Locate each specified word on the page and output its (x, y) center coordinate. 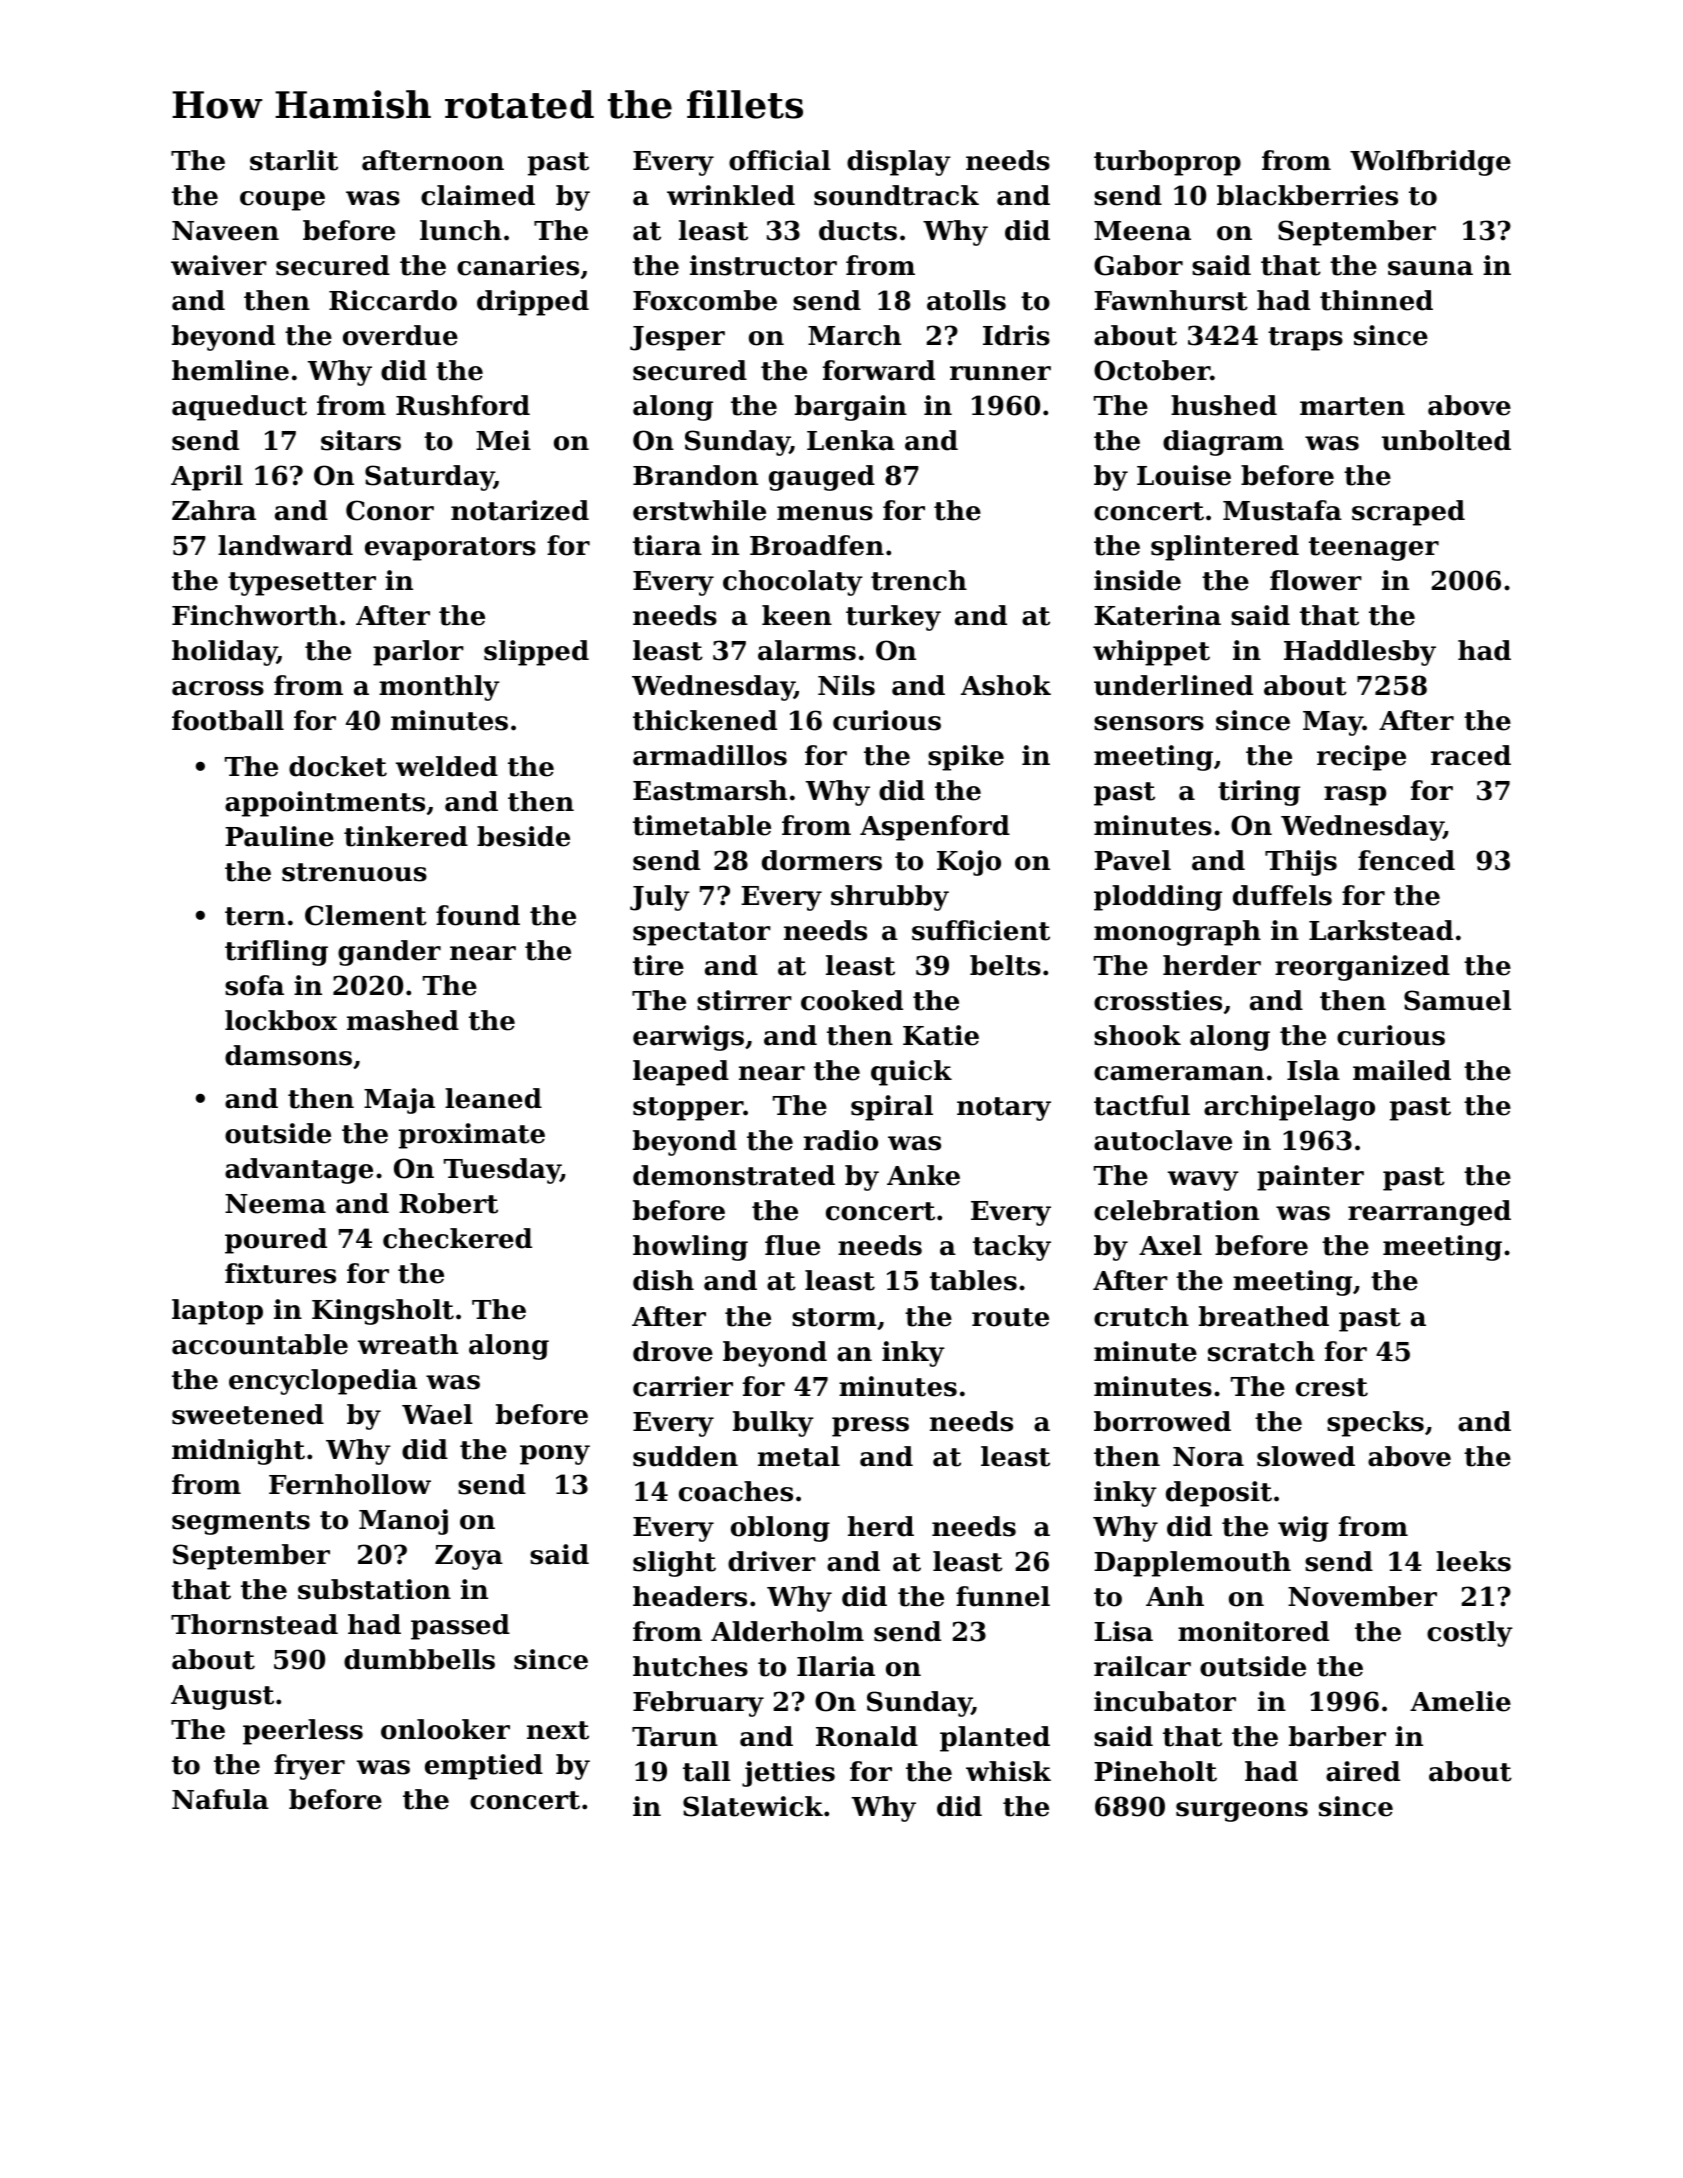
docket (338, 766)
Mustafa (1282, 510)
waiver (219, 265)
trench (919, 580)
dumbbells (419, 1659)
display (899, 163)
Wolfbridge (1430, 163)
